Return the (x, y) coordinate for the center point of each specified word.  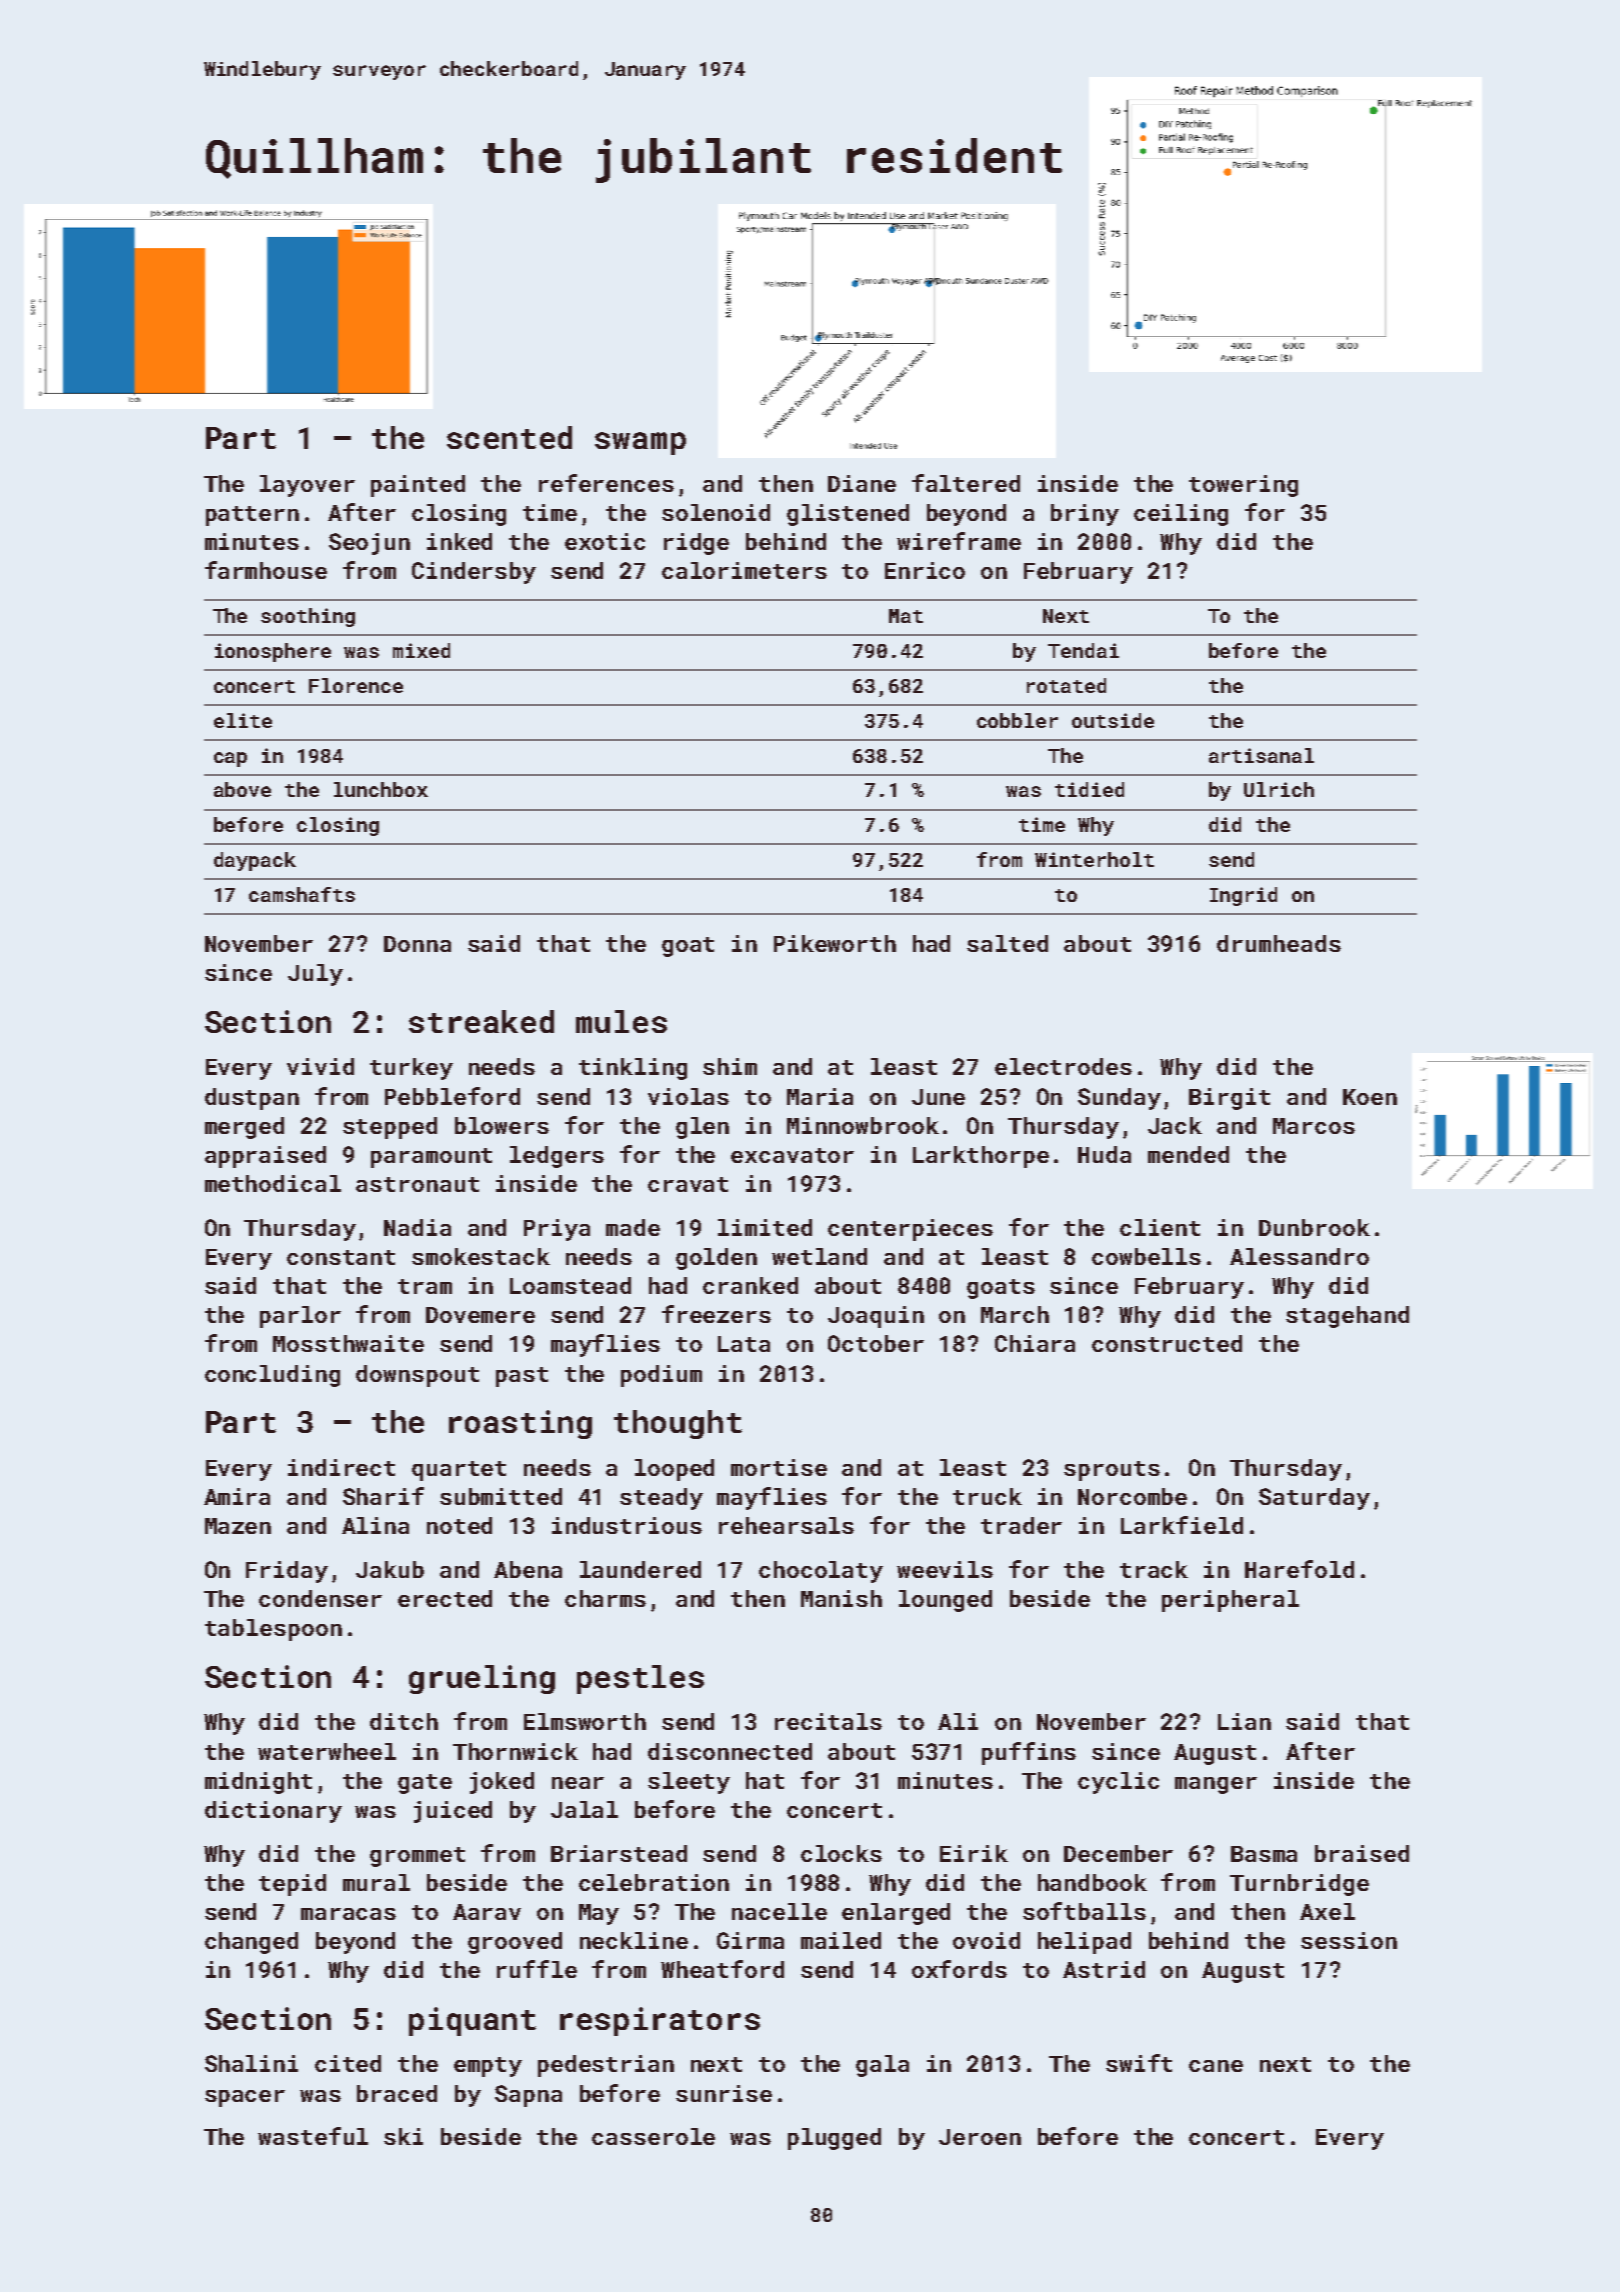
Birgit (1229, 1099)
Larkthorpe (981, 1157)
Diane (862, 483)
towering (1243, 486)
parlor (300, 1317)
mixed (421, 650)
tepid (292, 1885)
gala (882, 2066)
